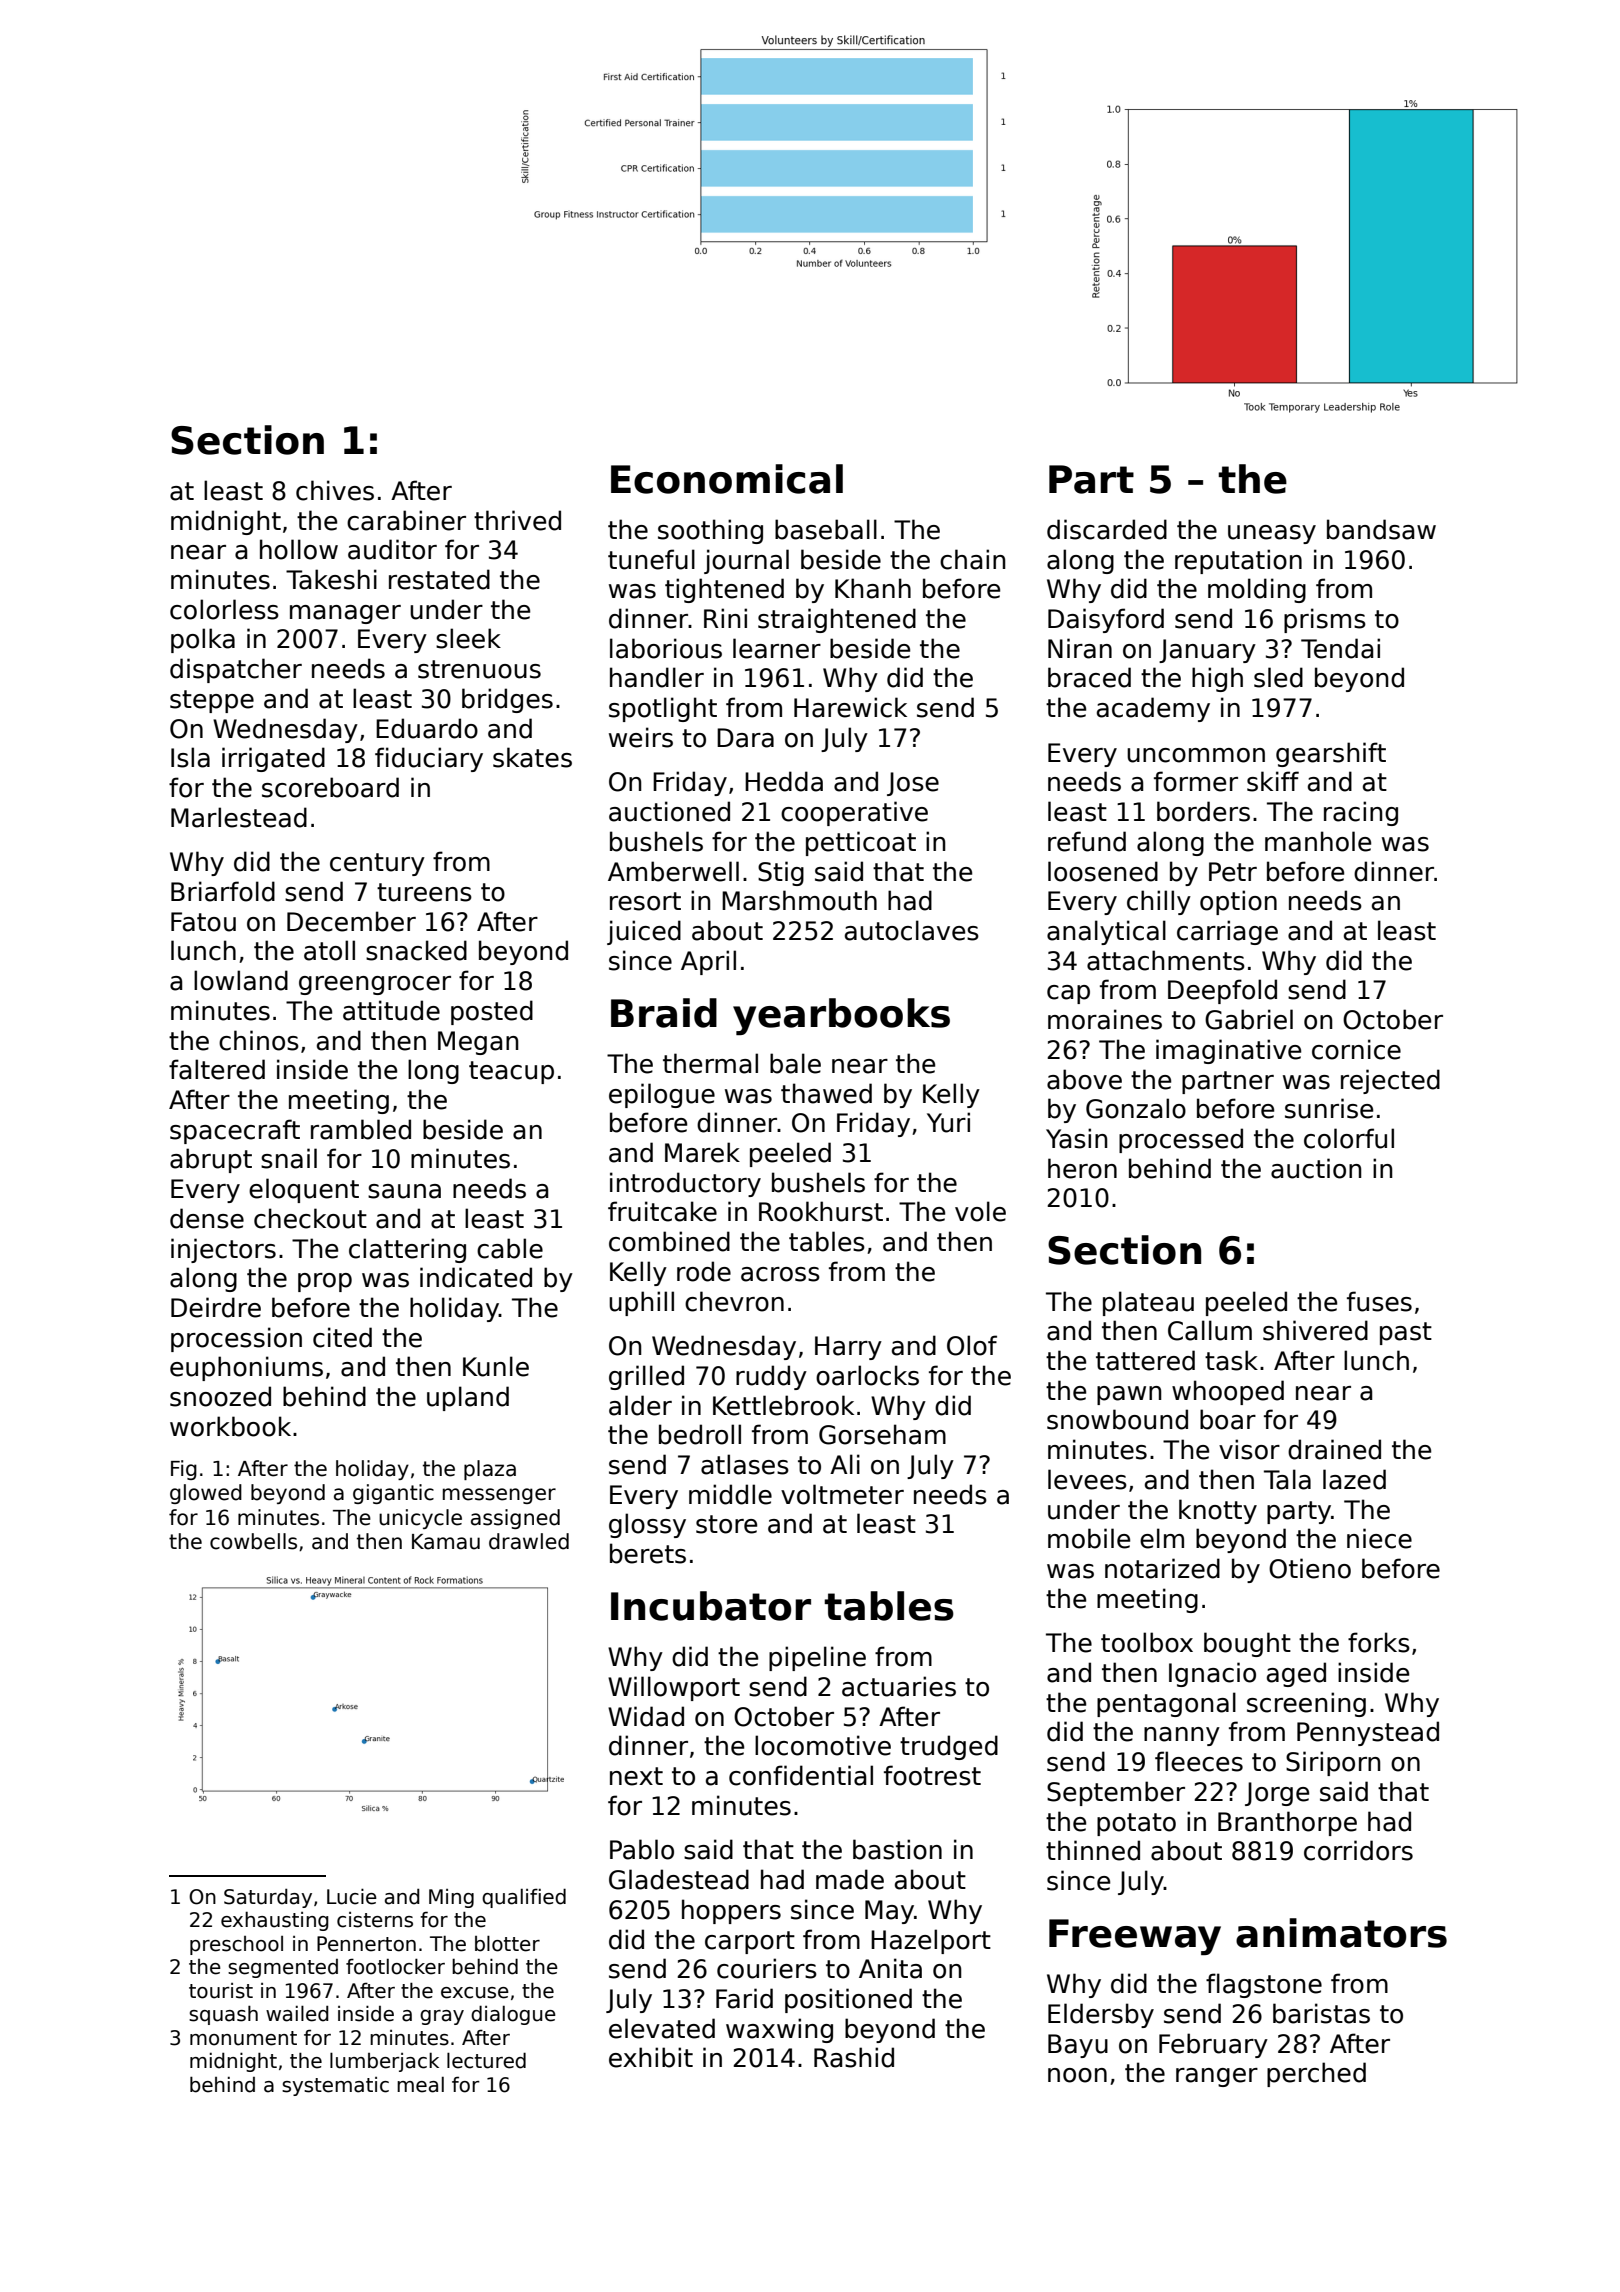  Describe the element at coordinates (529, 1541) in the screenshot. I see `drawled` at that location.
